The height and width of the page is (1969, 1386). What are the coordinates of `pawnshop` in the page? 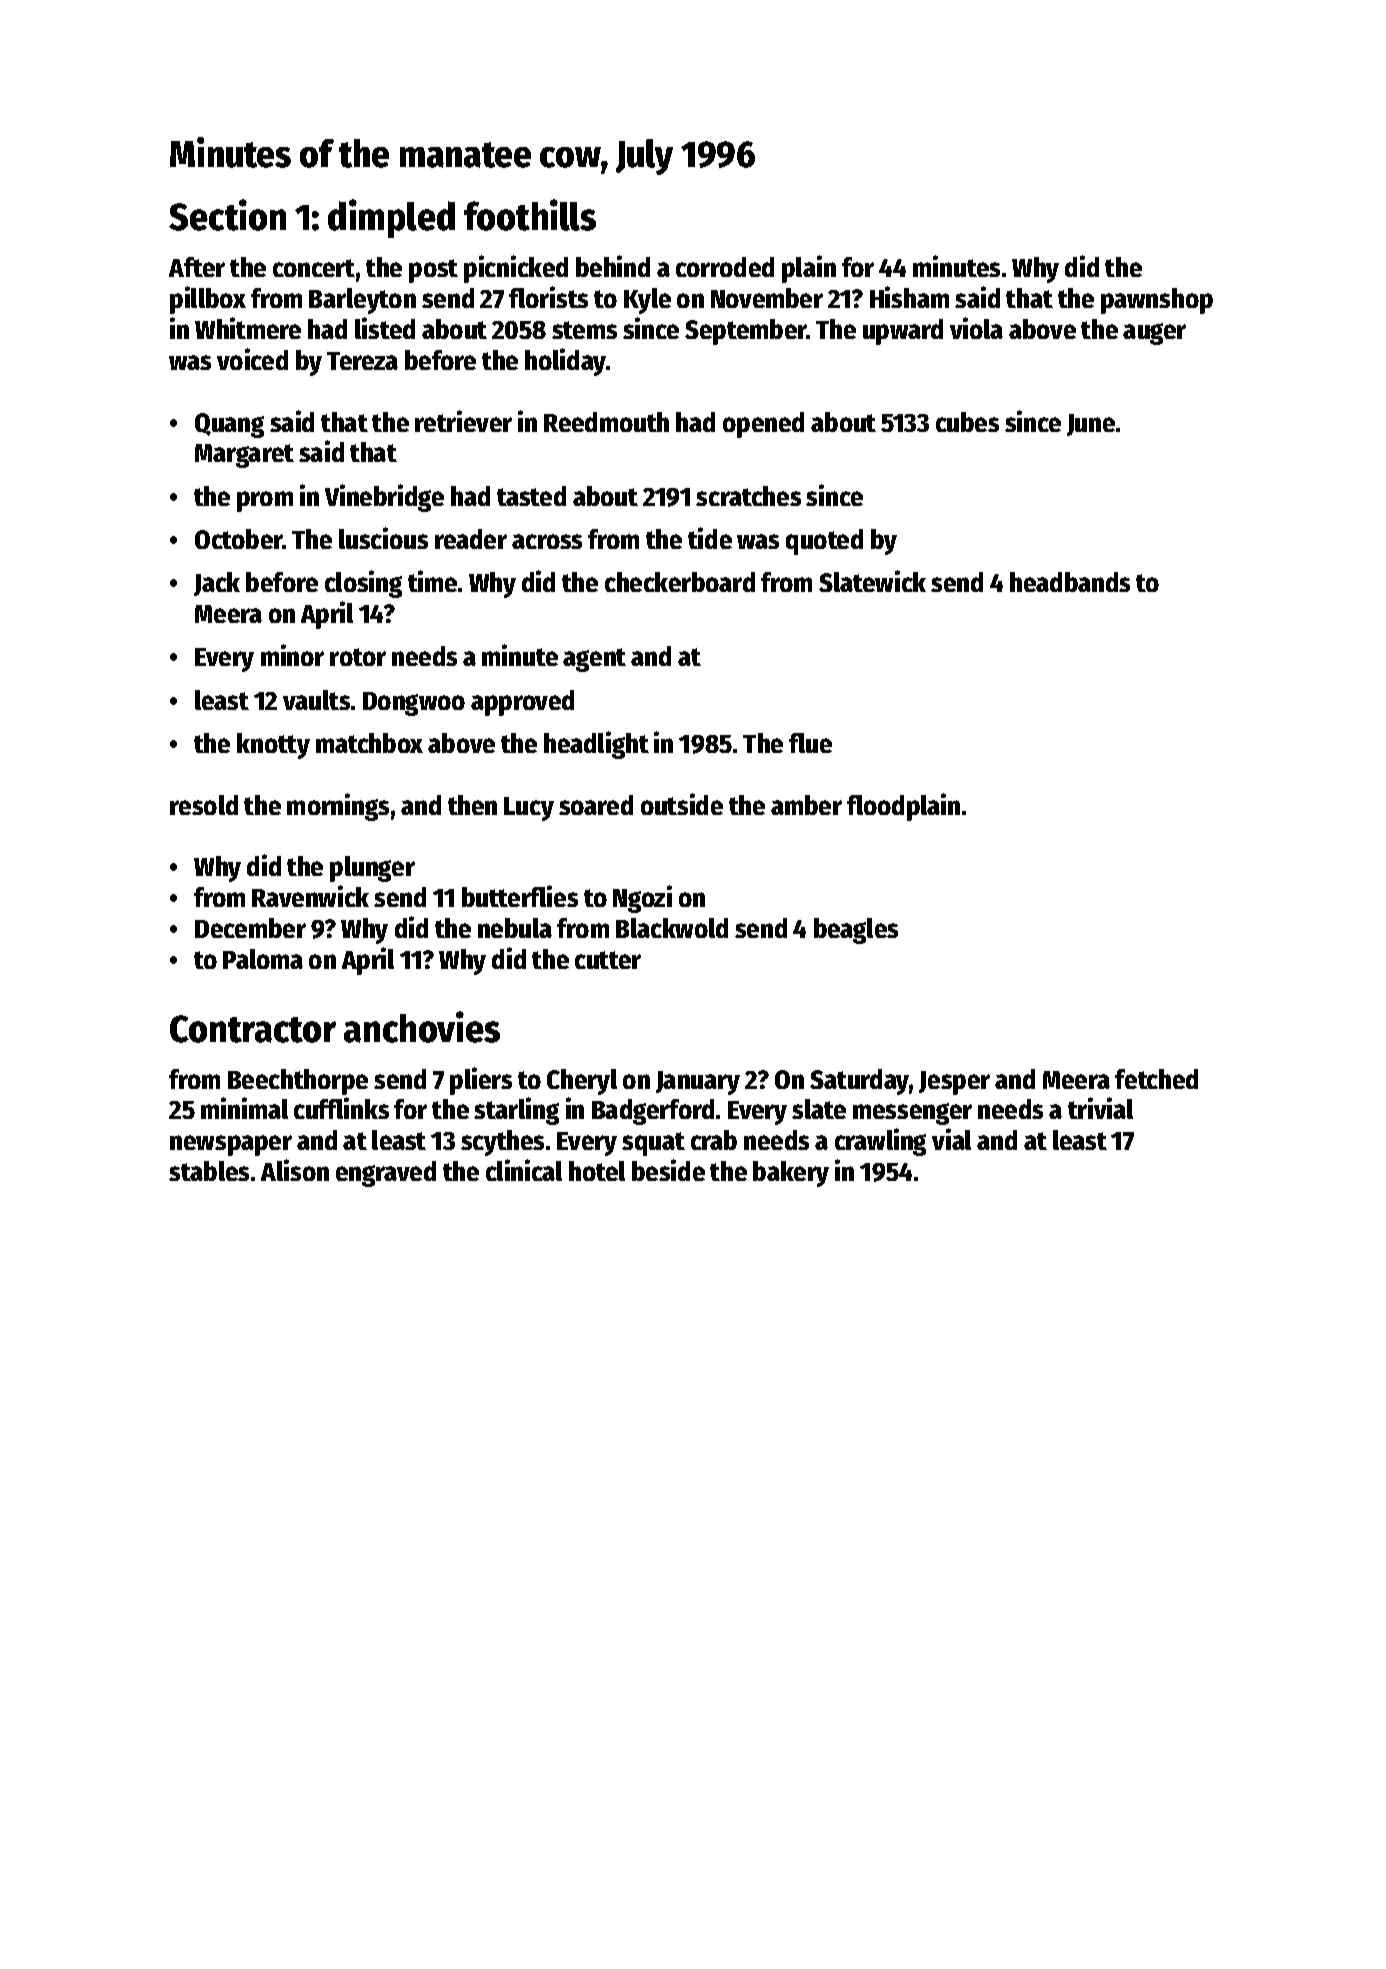 It's located at (1157, 301).
